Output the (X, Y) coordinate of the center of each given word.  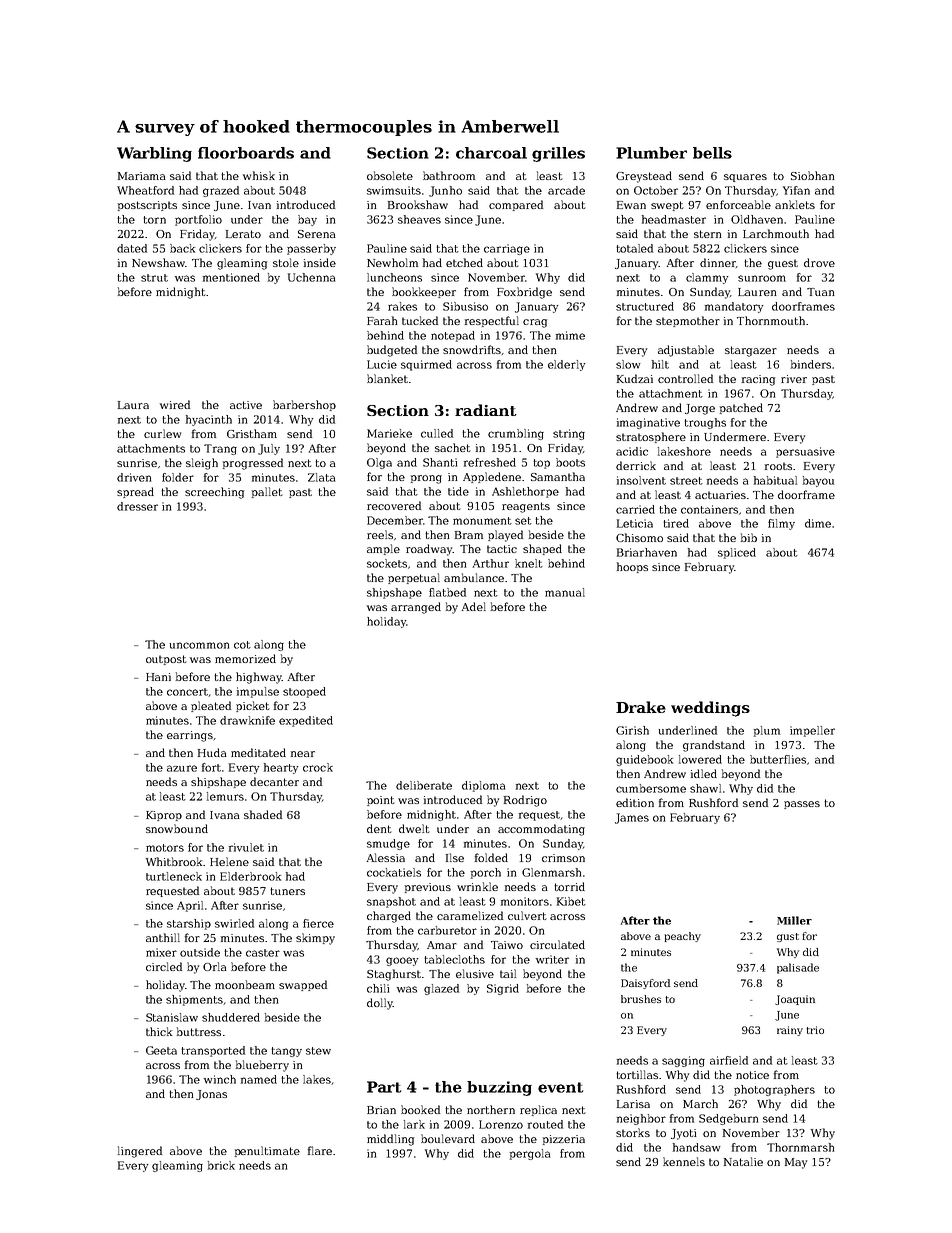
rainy (790, 1031)
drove (819, 262)
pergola (530, 1154)
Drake (641, 707)
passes (802, 805)
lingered (140, 1152)
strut (154, 278)
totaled (634, 248)
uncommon (199, 645)
